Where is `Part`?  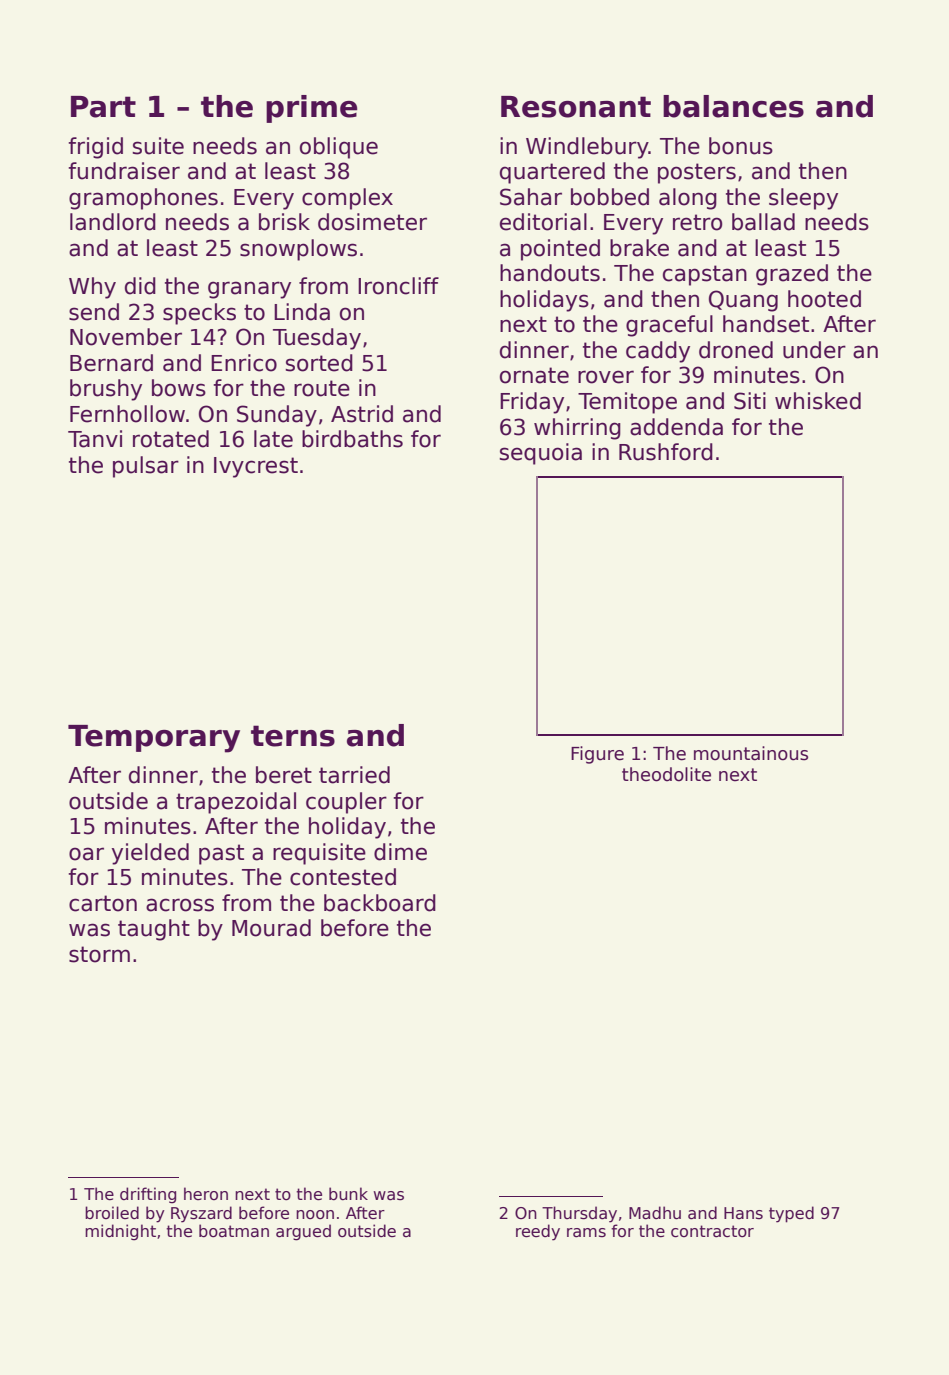 Part is located at coordinates (103, 107).
